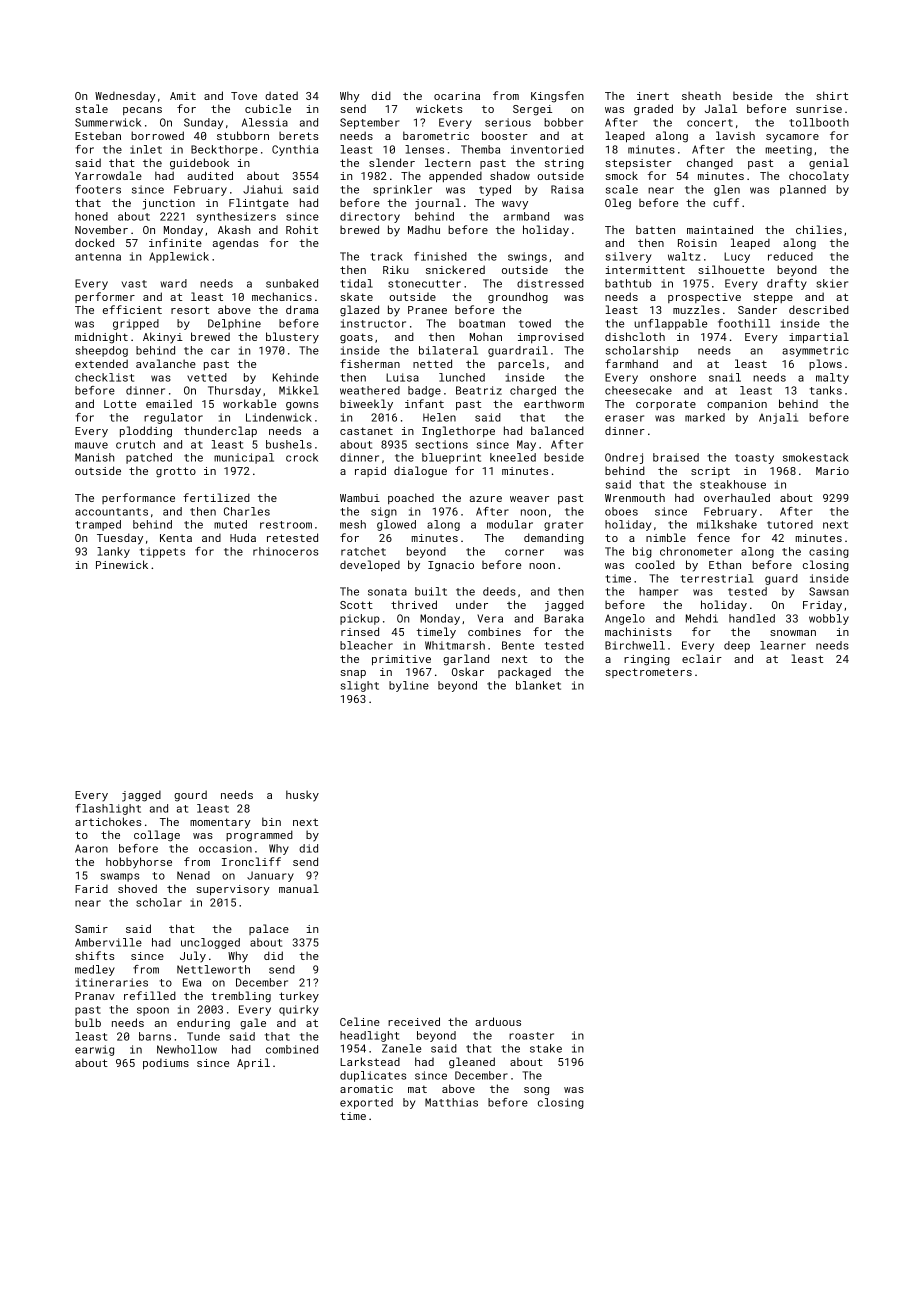  I want to click on earwig, so click(94, 1050).
